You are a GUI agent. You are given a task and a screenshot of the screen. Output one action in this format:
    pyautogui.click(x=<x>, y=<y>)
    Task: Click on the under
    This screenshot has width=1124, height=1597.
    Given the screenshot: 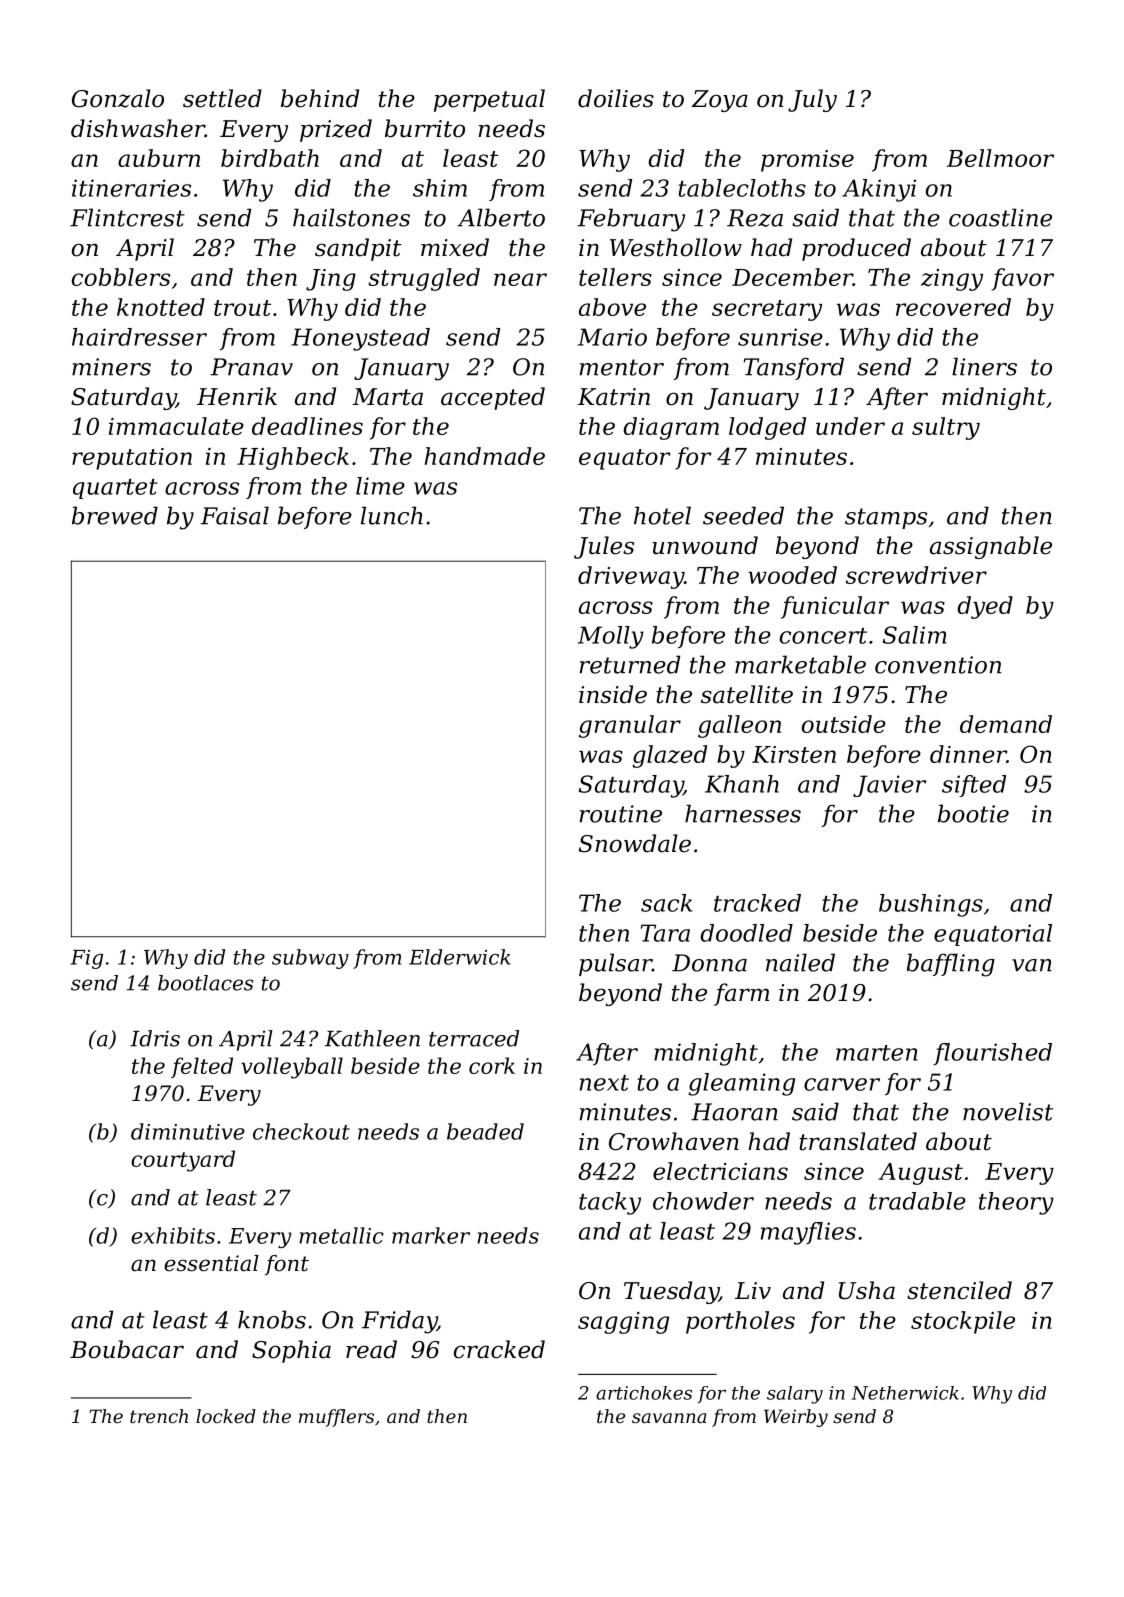 What is the action you would take?
    pyautogui.click(x=850, y=426)
